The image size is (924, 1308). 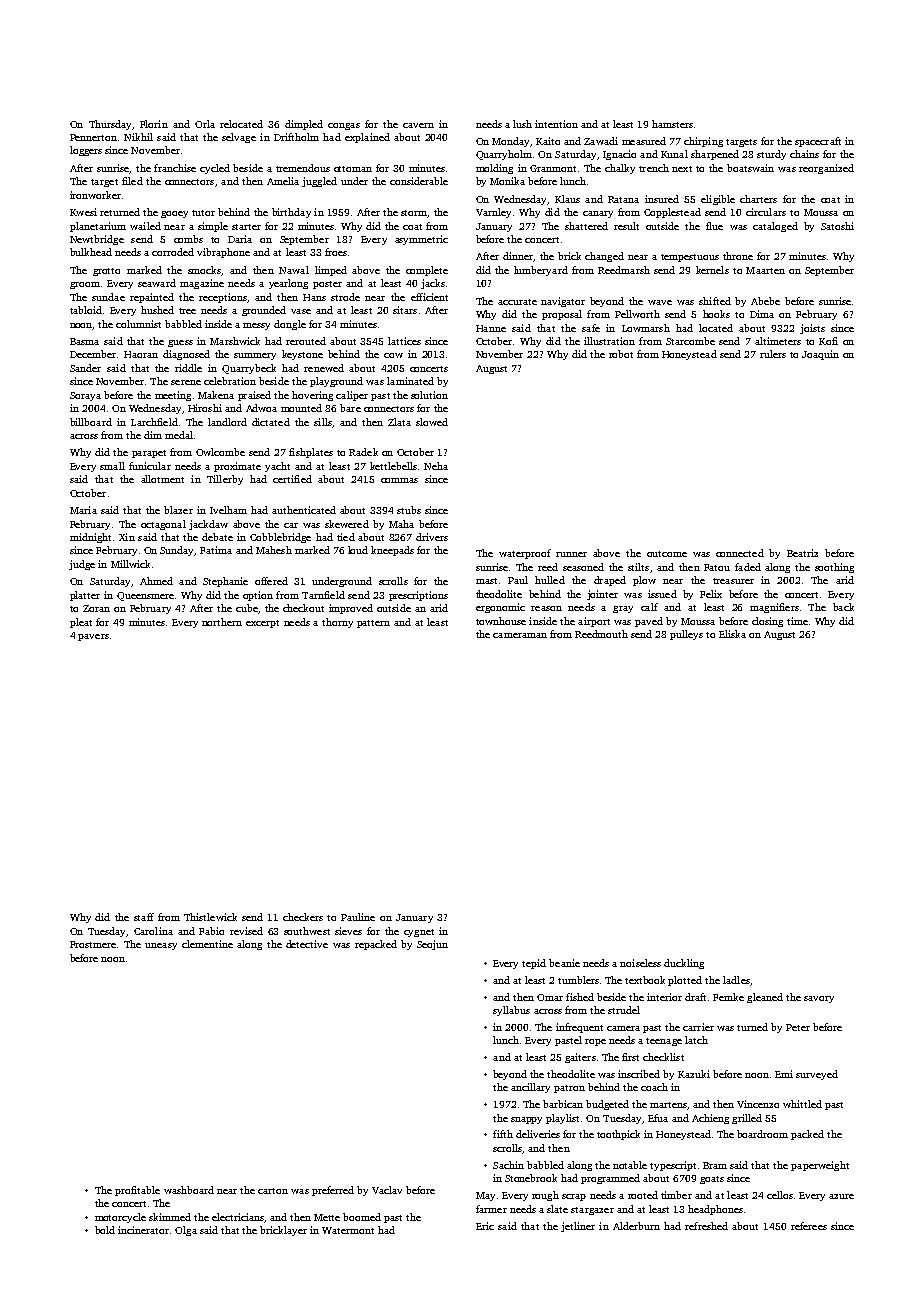 I want to click on tepid, so click(x=534, y=964).
